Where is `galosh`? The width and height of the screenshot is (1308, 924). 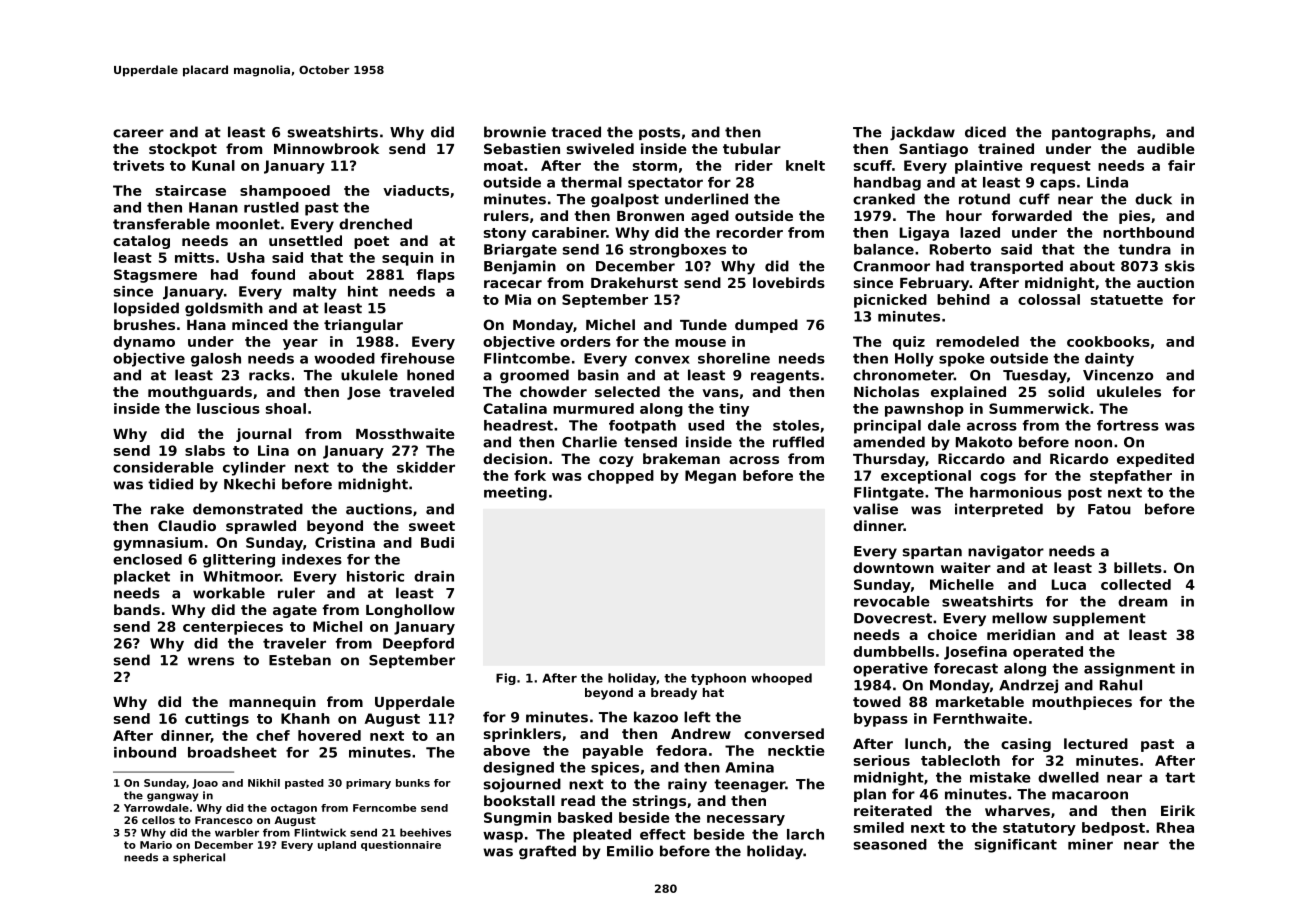
galosh is located at coordinates (216, 360).
